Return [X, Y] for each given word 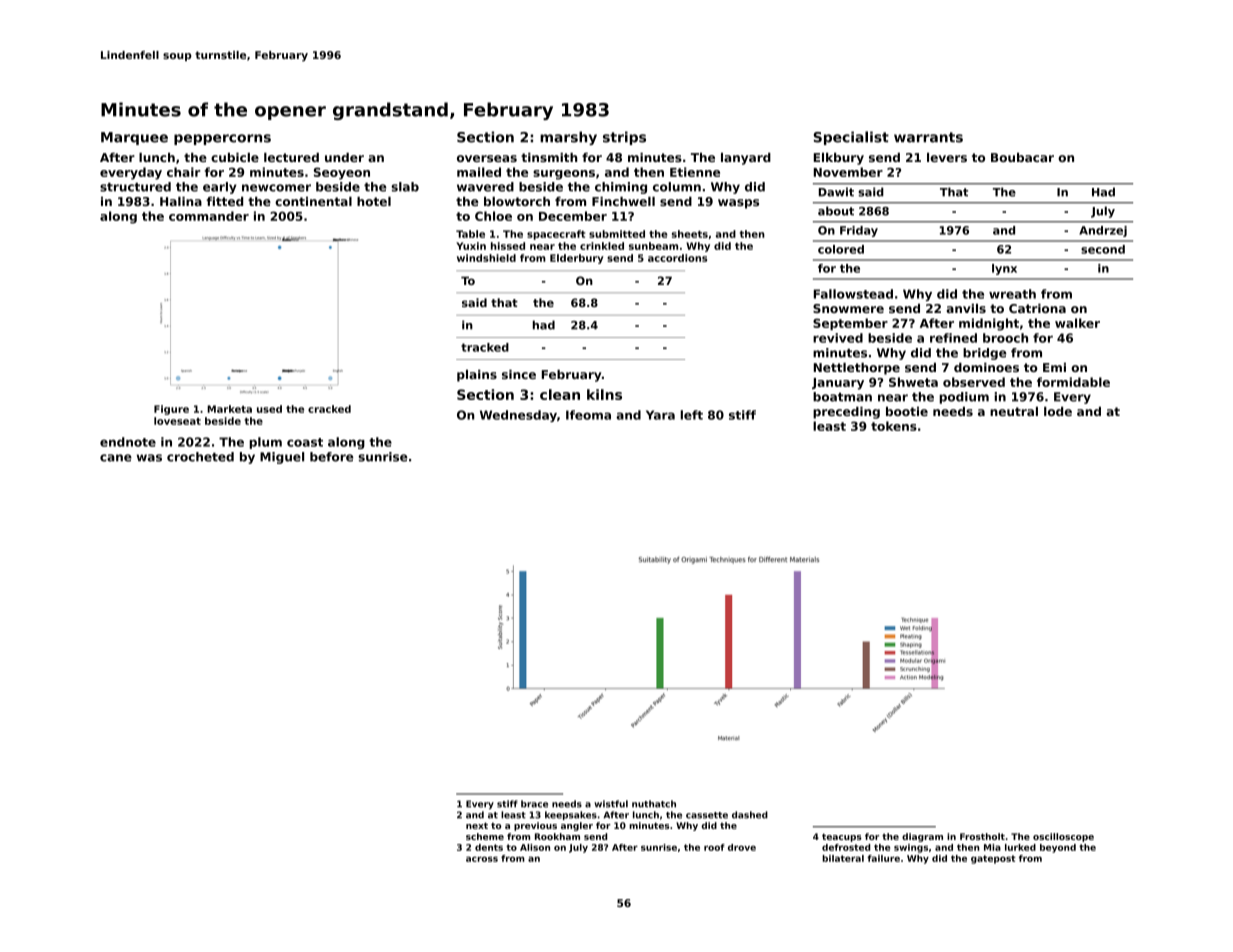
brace [534, 804]
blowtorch [517, 201]
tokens [894, 426]
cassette [707, 815]
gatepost [993, 859]
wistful [611, 804]
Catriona [1037, 308]
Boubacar [1022, 157]
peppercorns [222, 139]
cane [116, 458]
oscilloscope [1063, 837]
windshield [486, 258]
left [692, 415]
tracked [485, 347]
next [477, 825]
